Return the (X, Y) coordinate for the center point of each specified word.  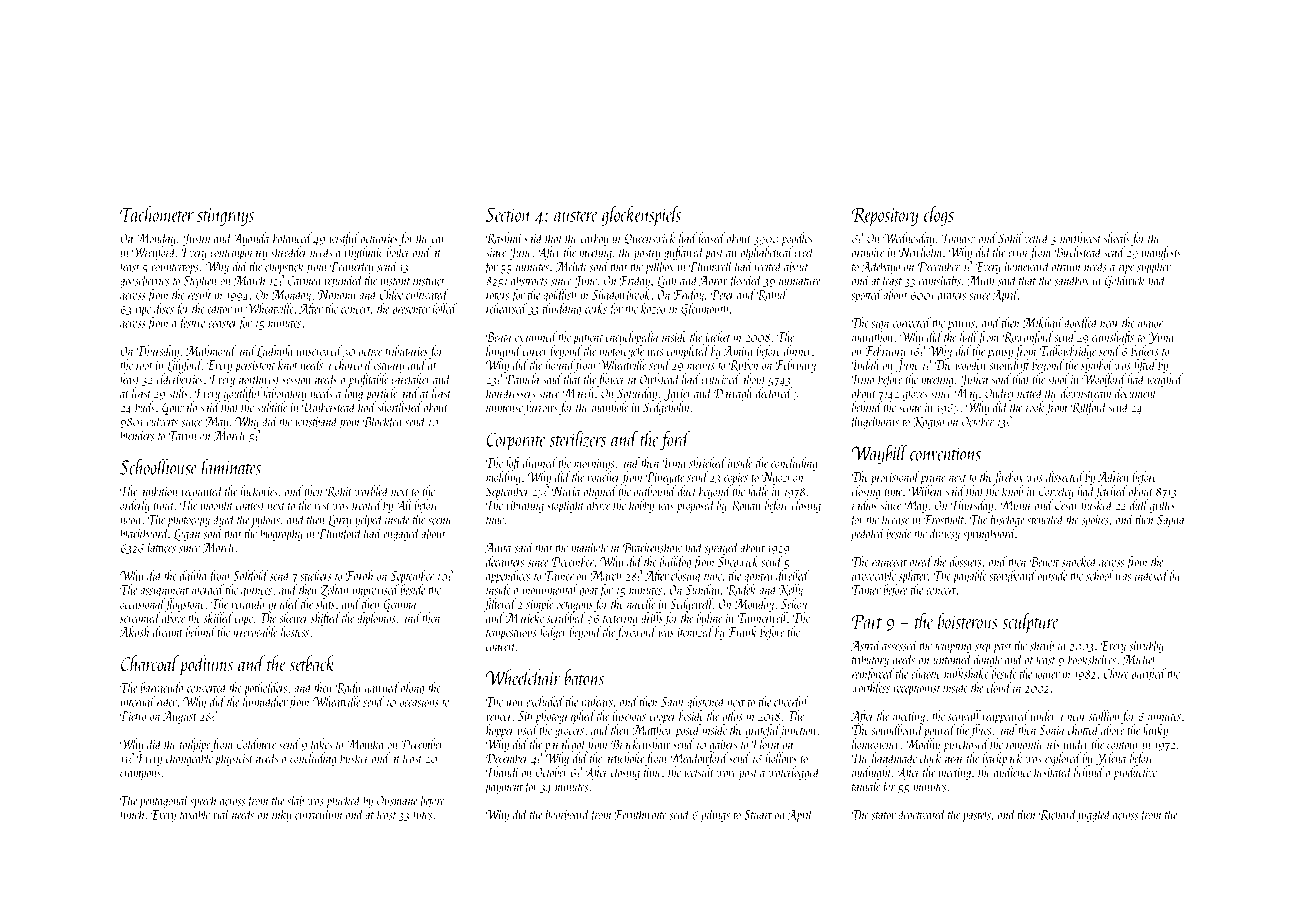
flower (611, 380)
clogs (939, 216)
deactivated (922, 814)
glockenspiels (641, 216)
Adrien (1113, 476)
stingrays (225, 217)
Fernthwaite (641, 814)
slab (295, 800)
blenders (137, 435)
